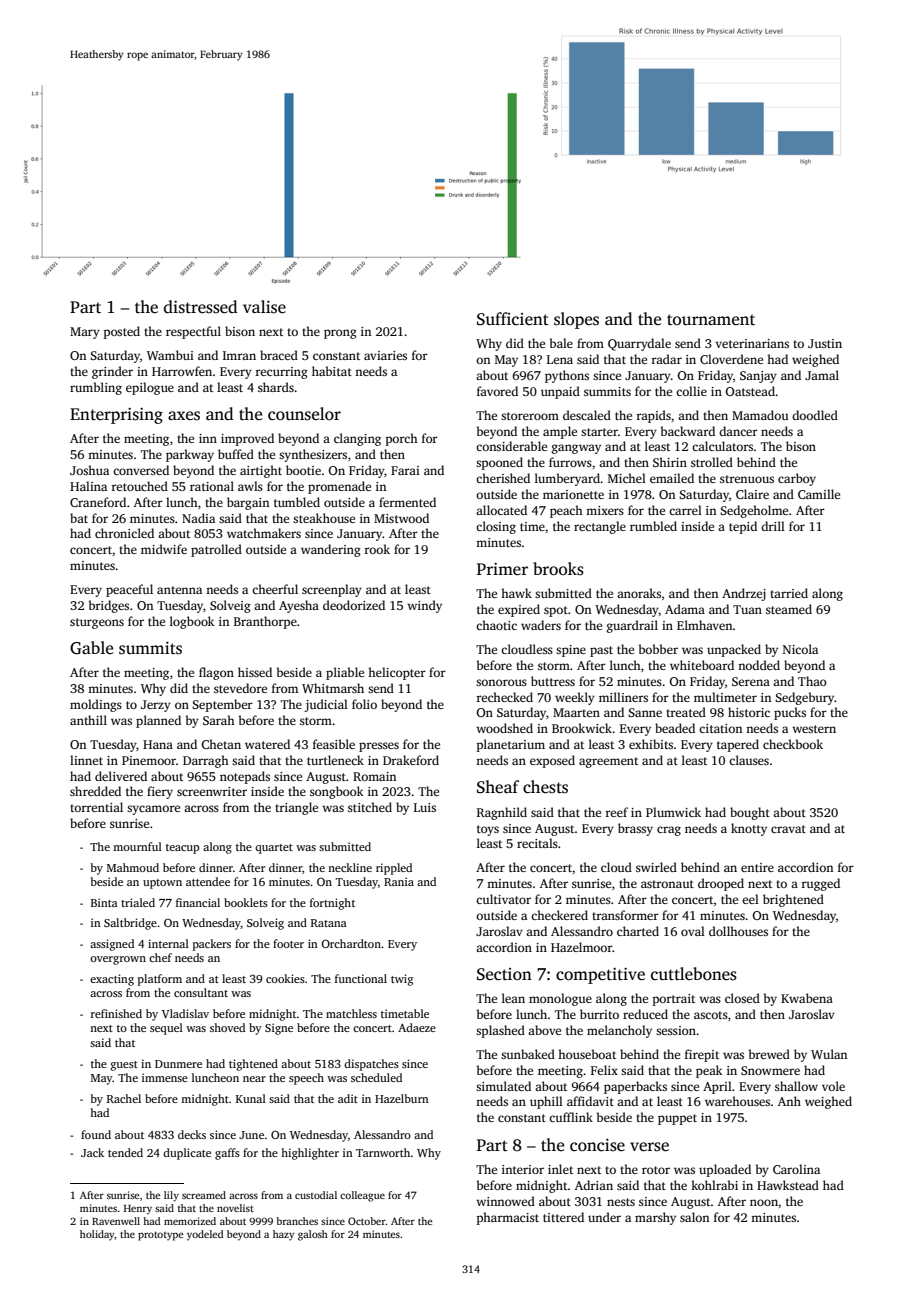 This page has height=1308, width=924. I want to click on stevedore, so click(240, 688).
